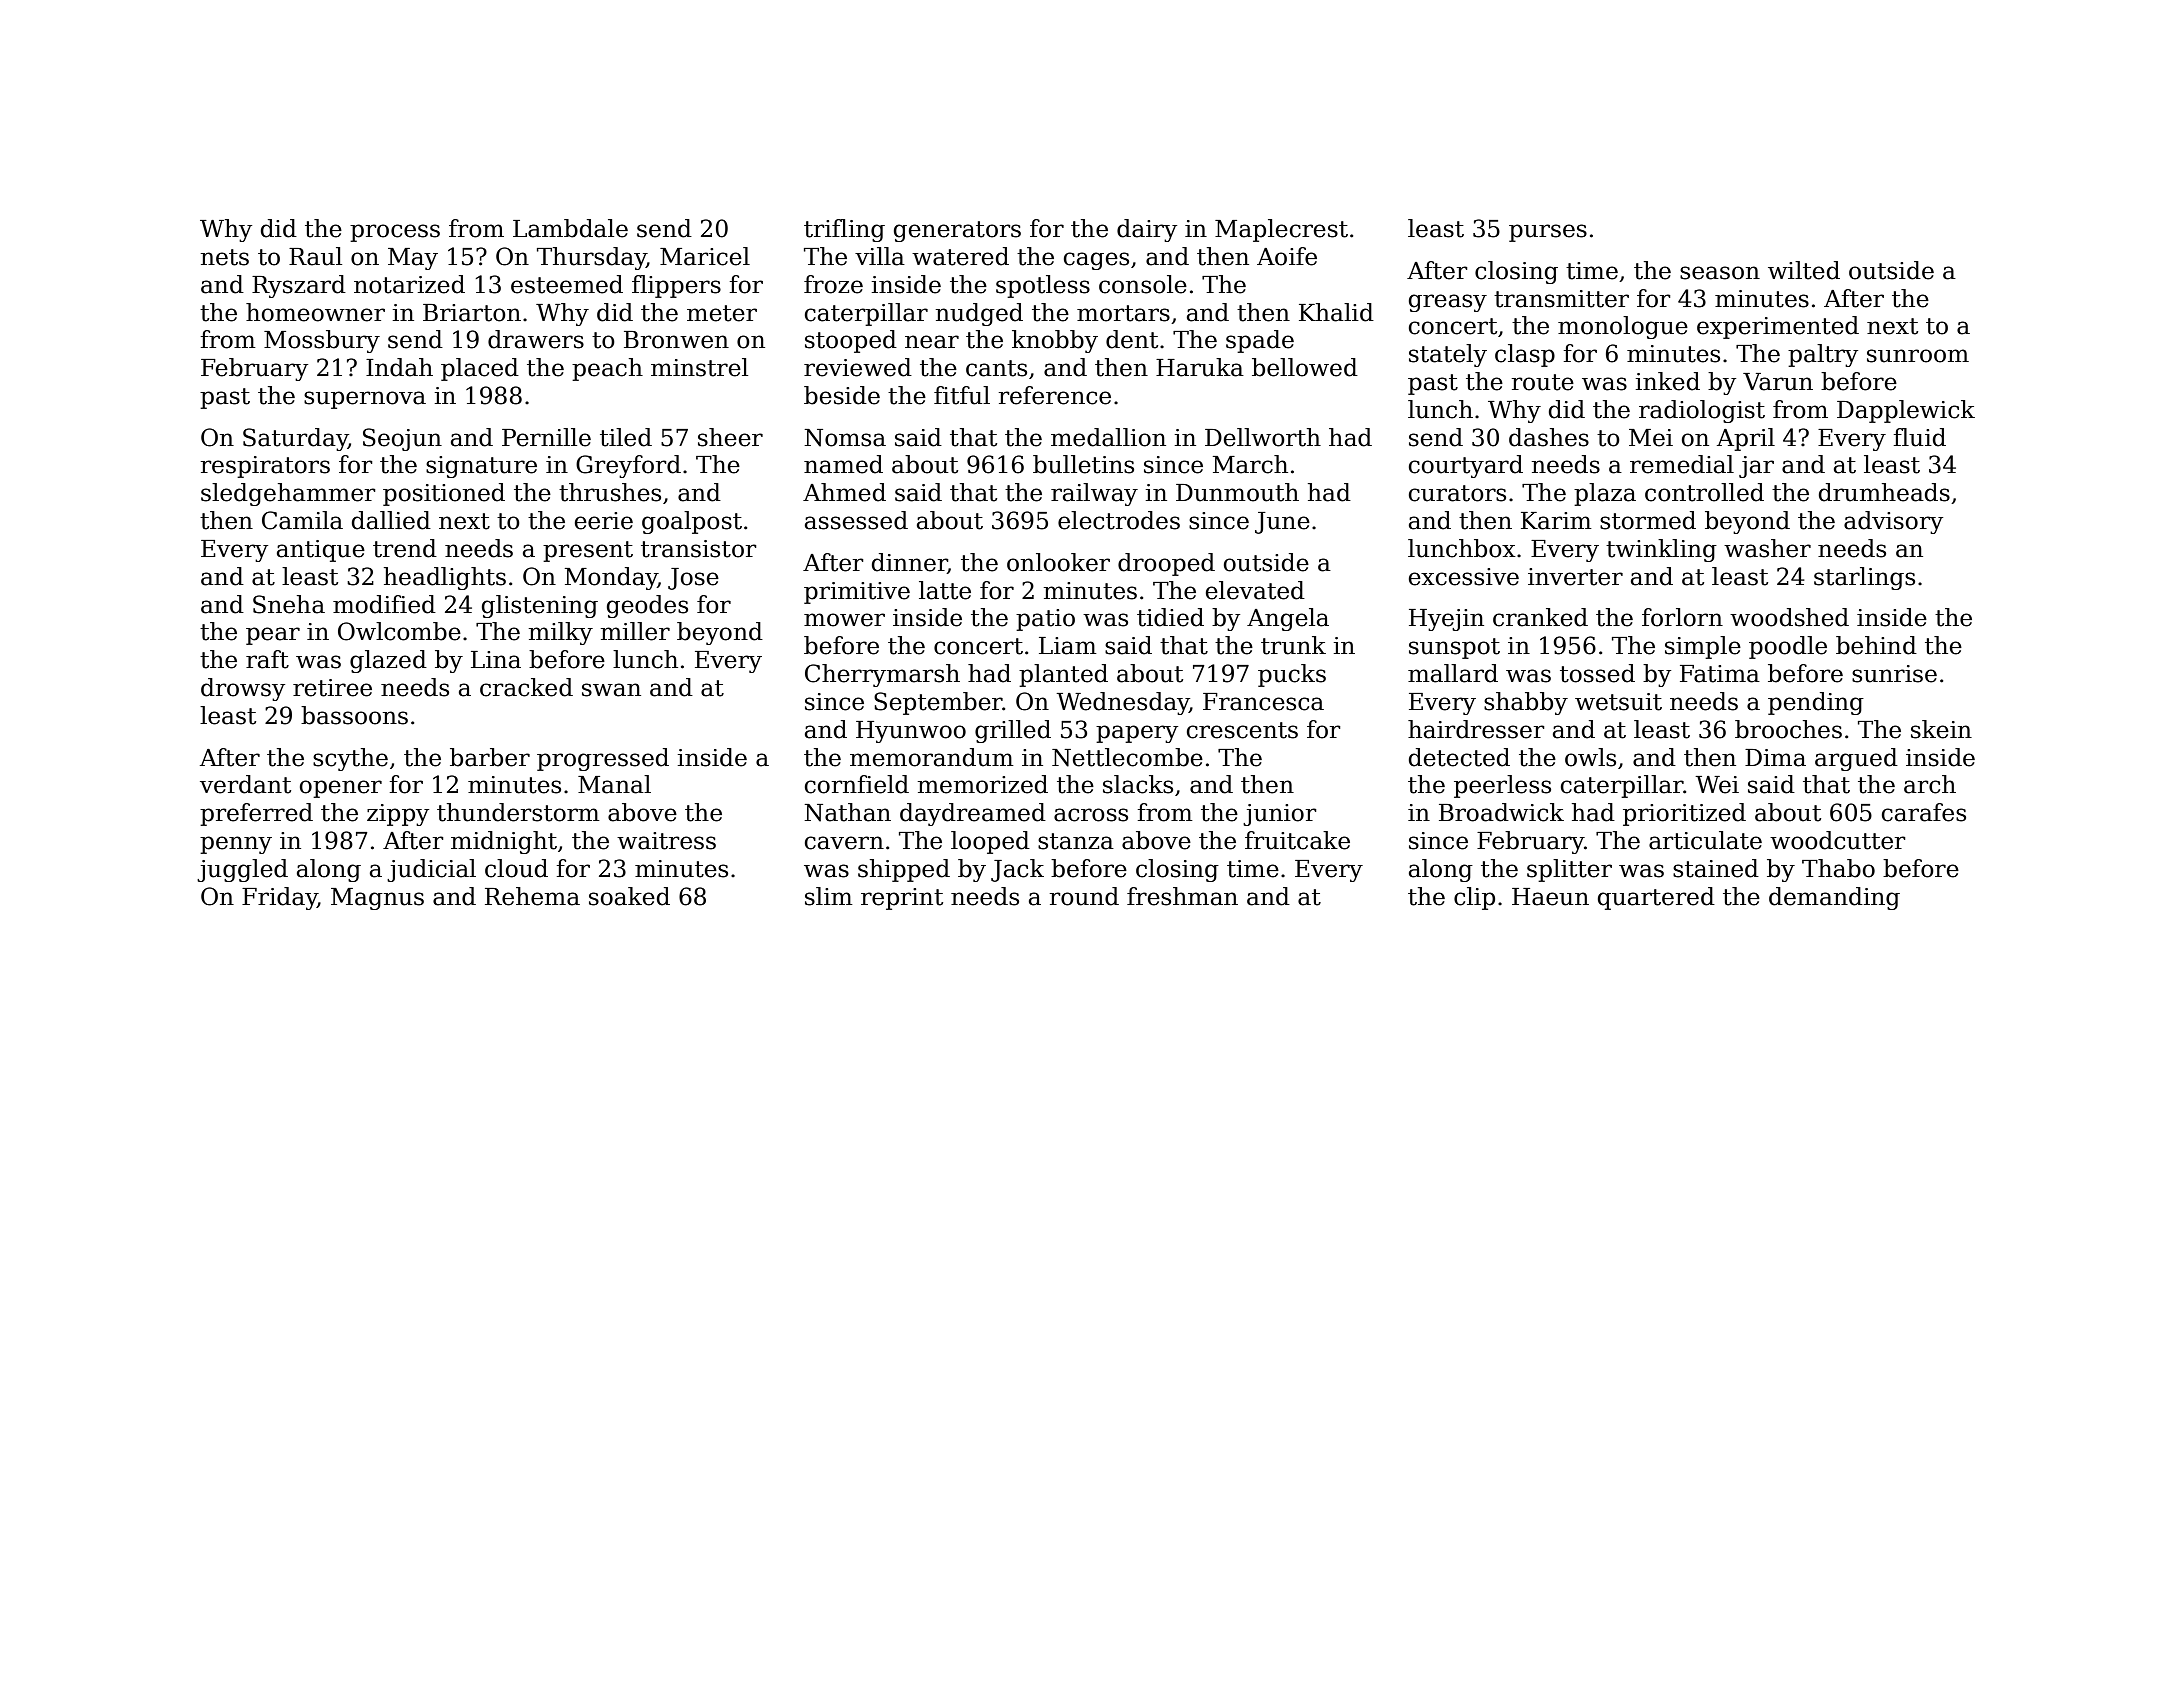  What do you see at coordinates (570, 228) in the page?
I see `Lambdale` at bounding box center [570, 228].
